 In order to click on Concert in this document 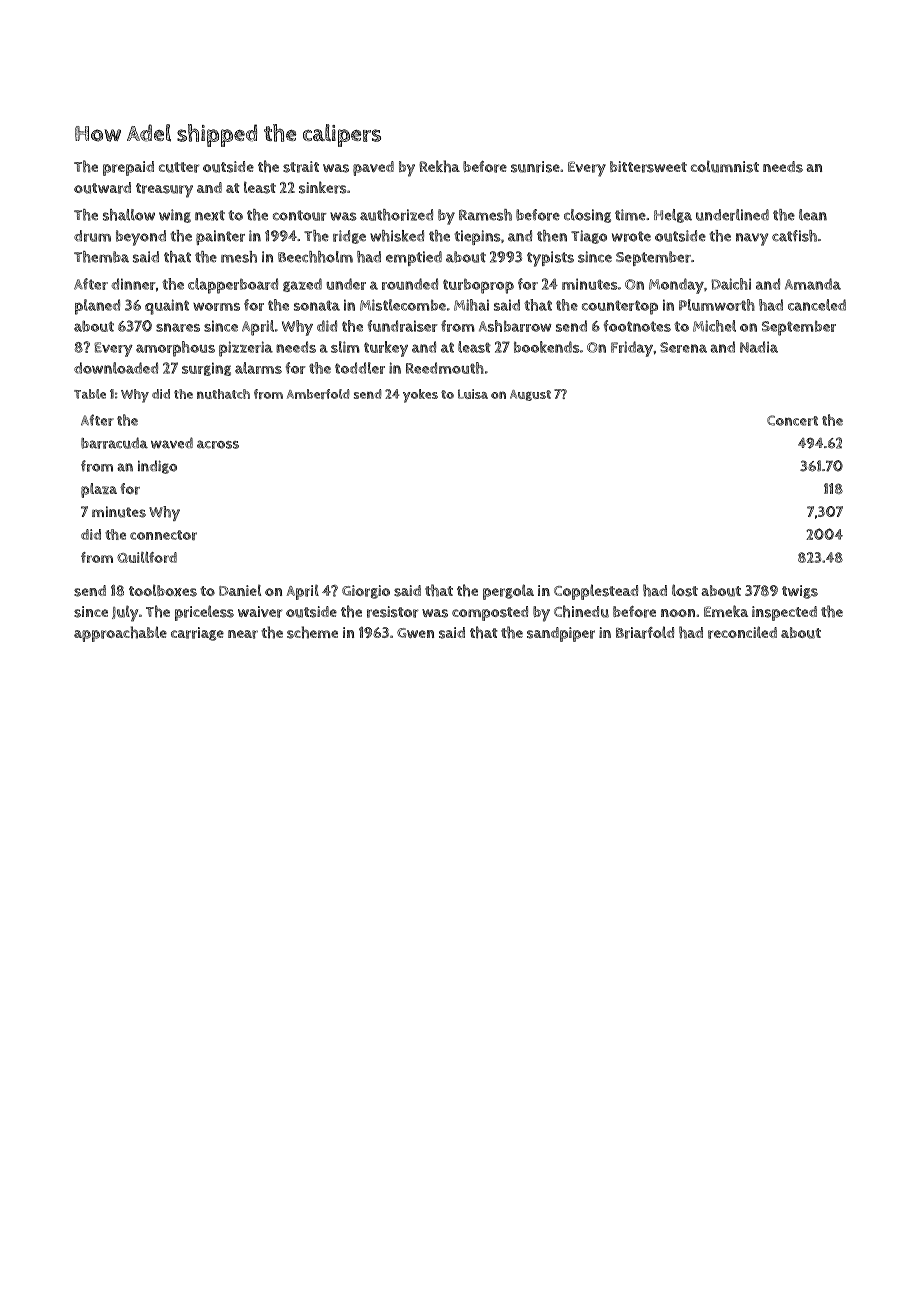, I will do `click(792, 420)`.
